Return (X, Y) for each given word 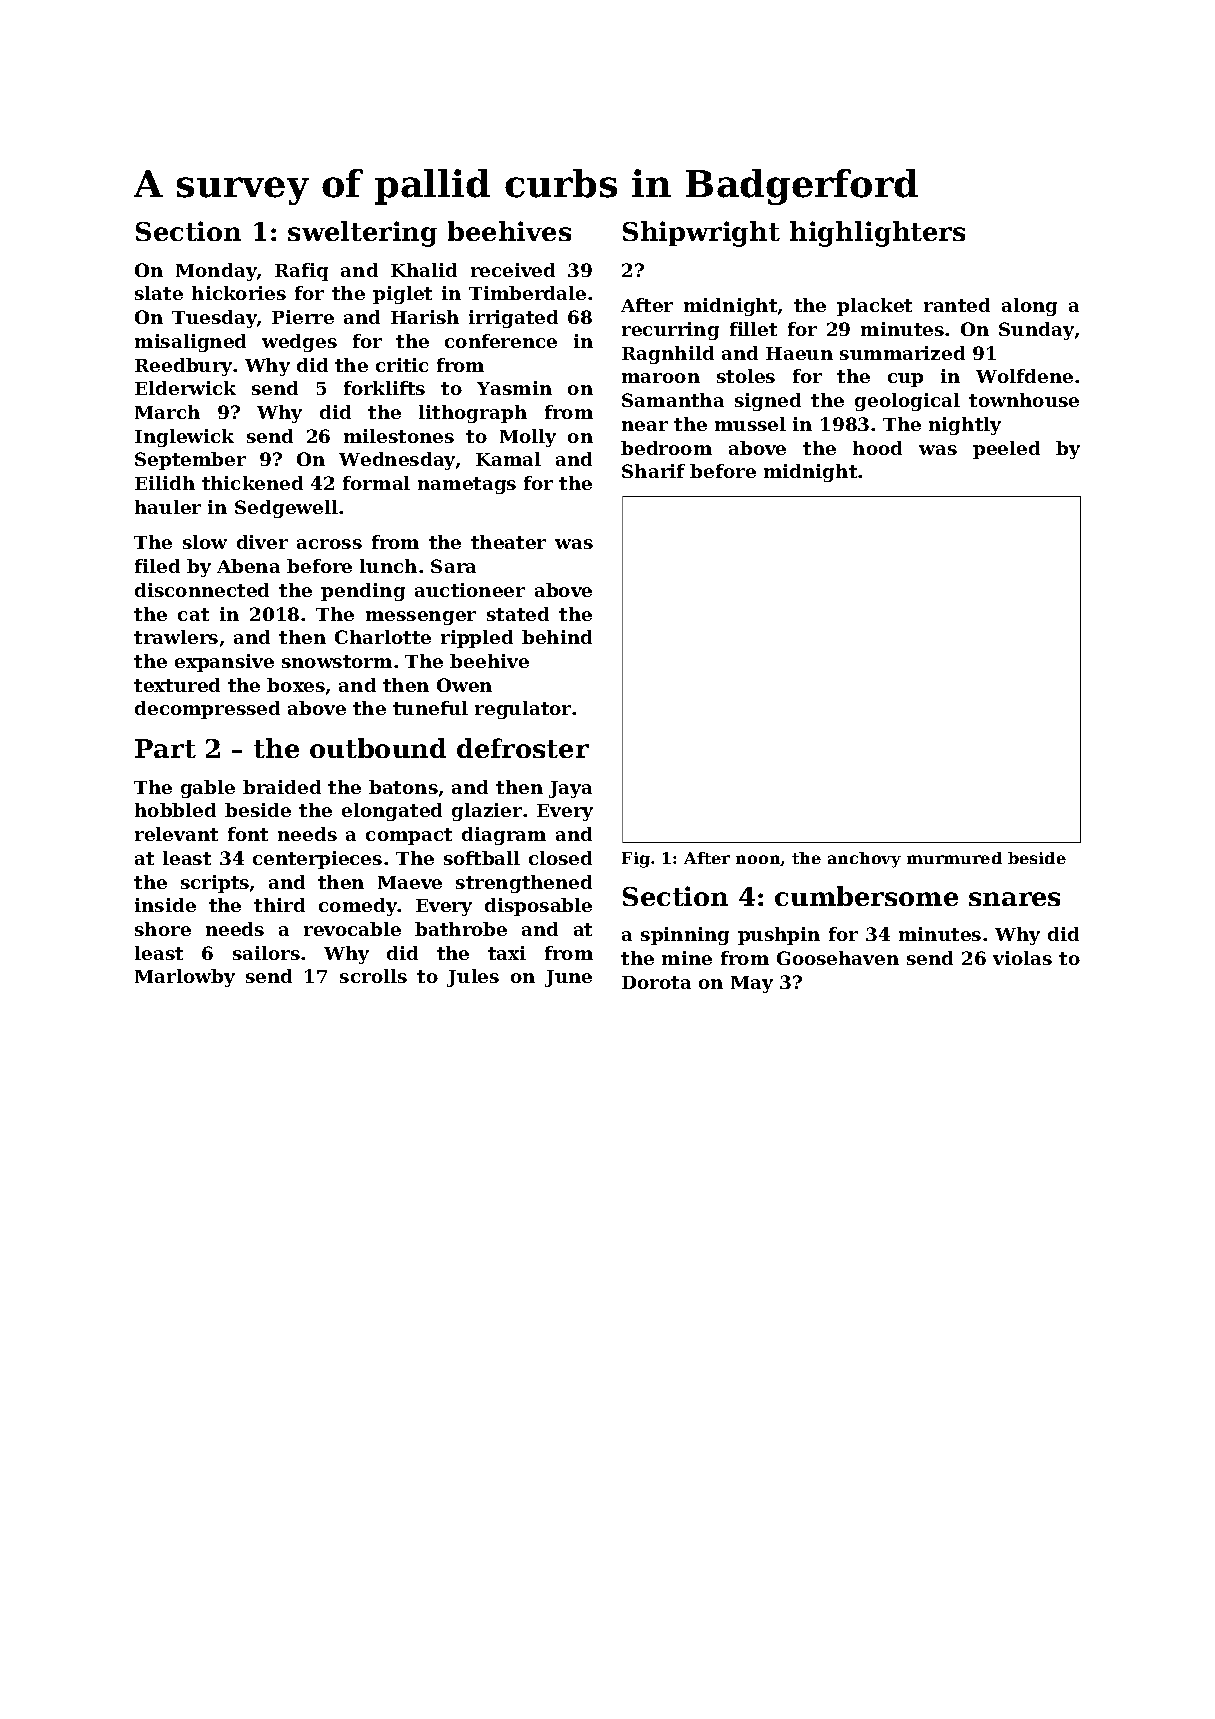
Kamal (508, 459)
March (167, 412)
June (568, 978)
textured (177, 685)
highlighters (877, 234)
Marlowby (185, 978)
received (513, 270)
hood (877, 448)
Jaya (570, 789)
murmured (954, 858)
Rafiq (301, 272)
